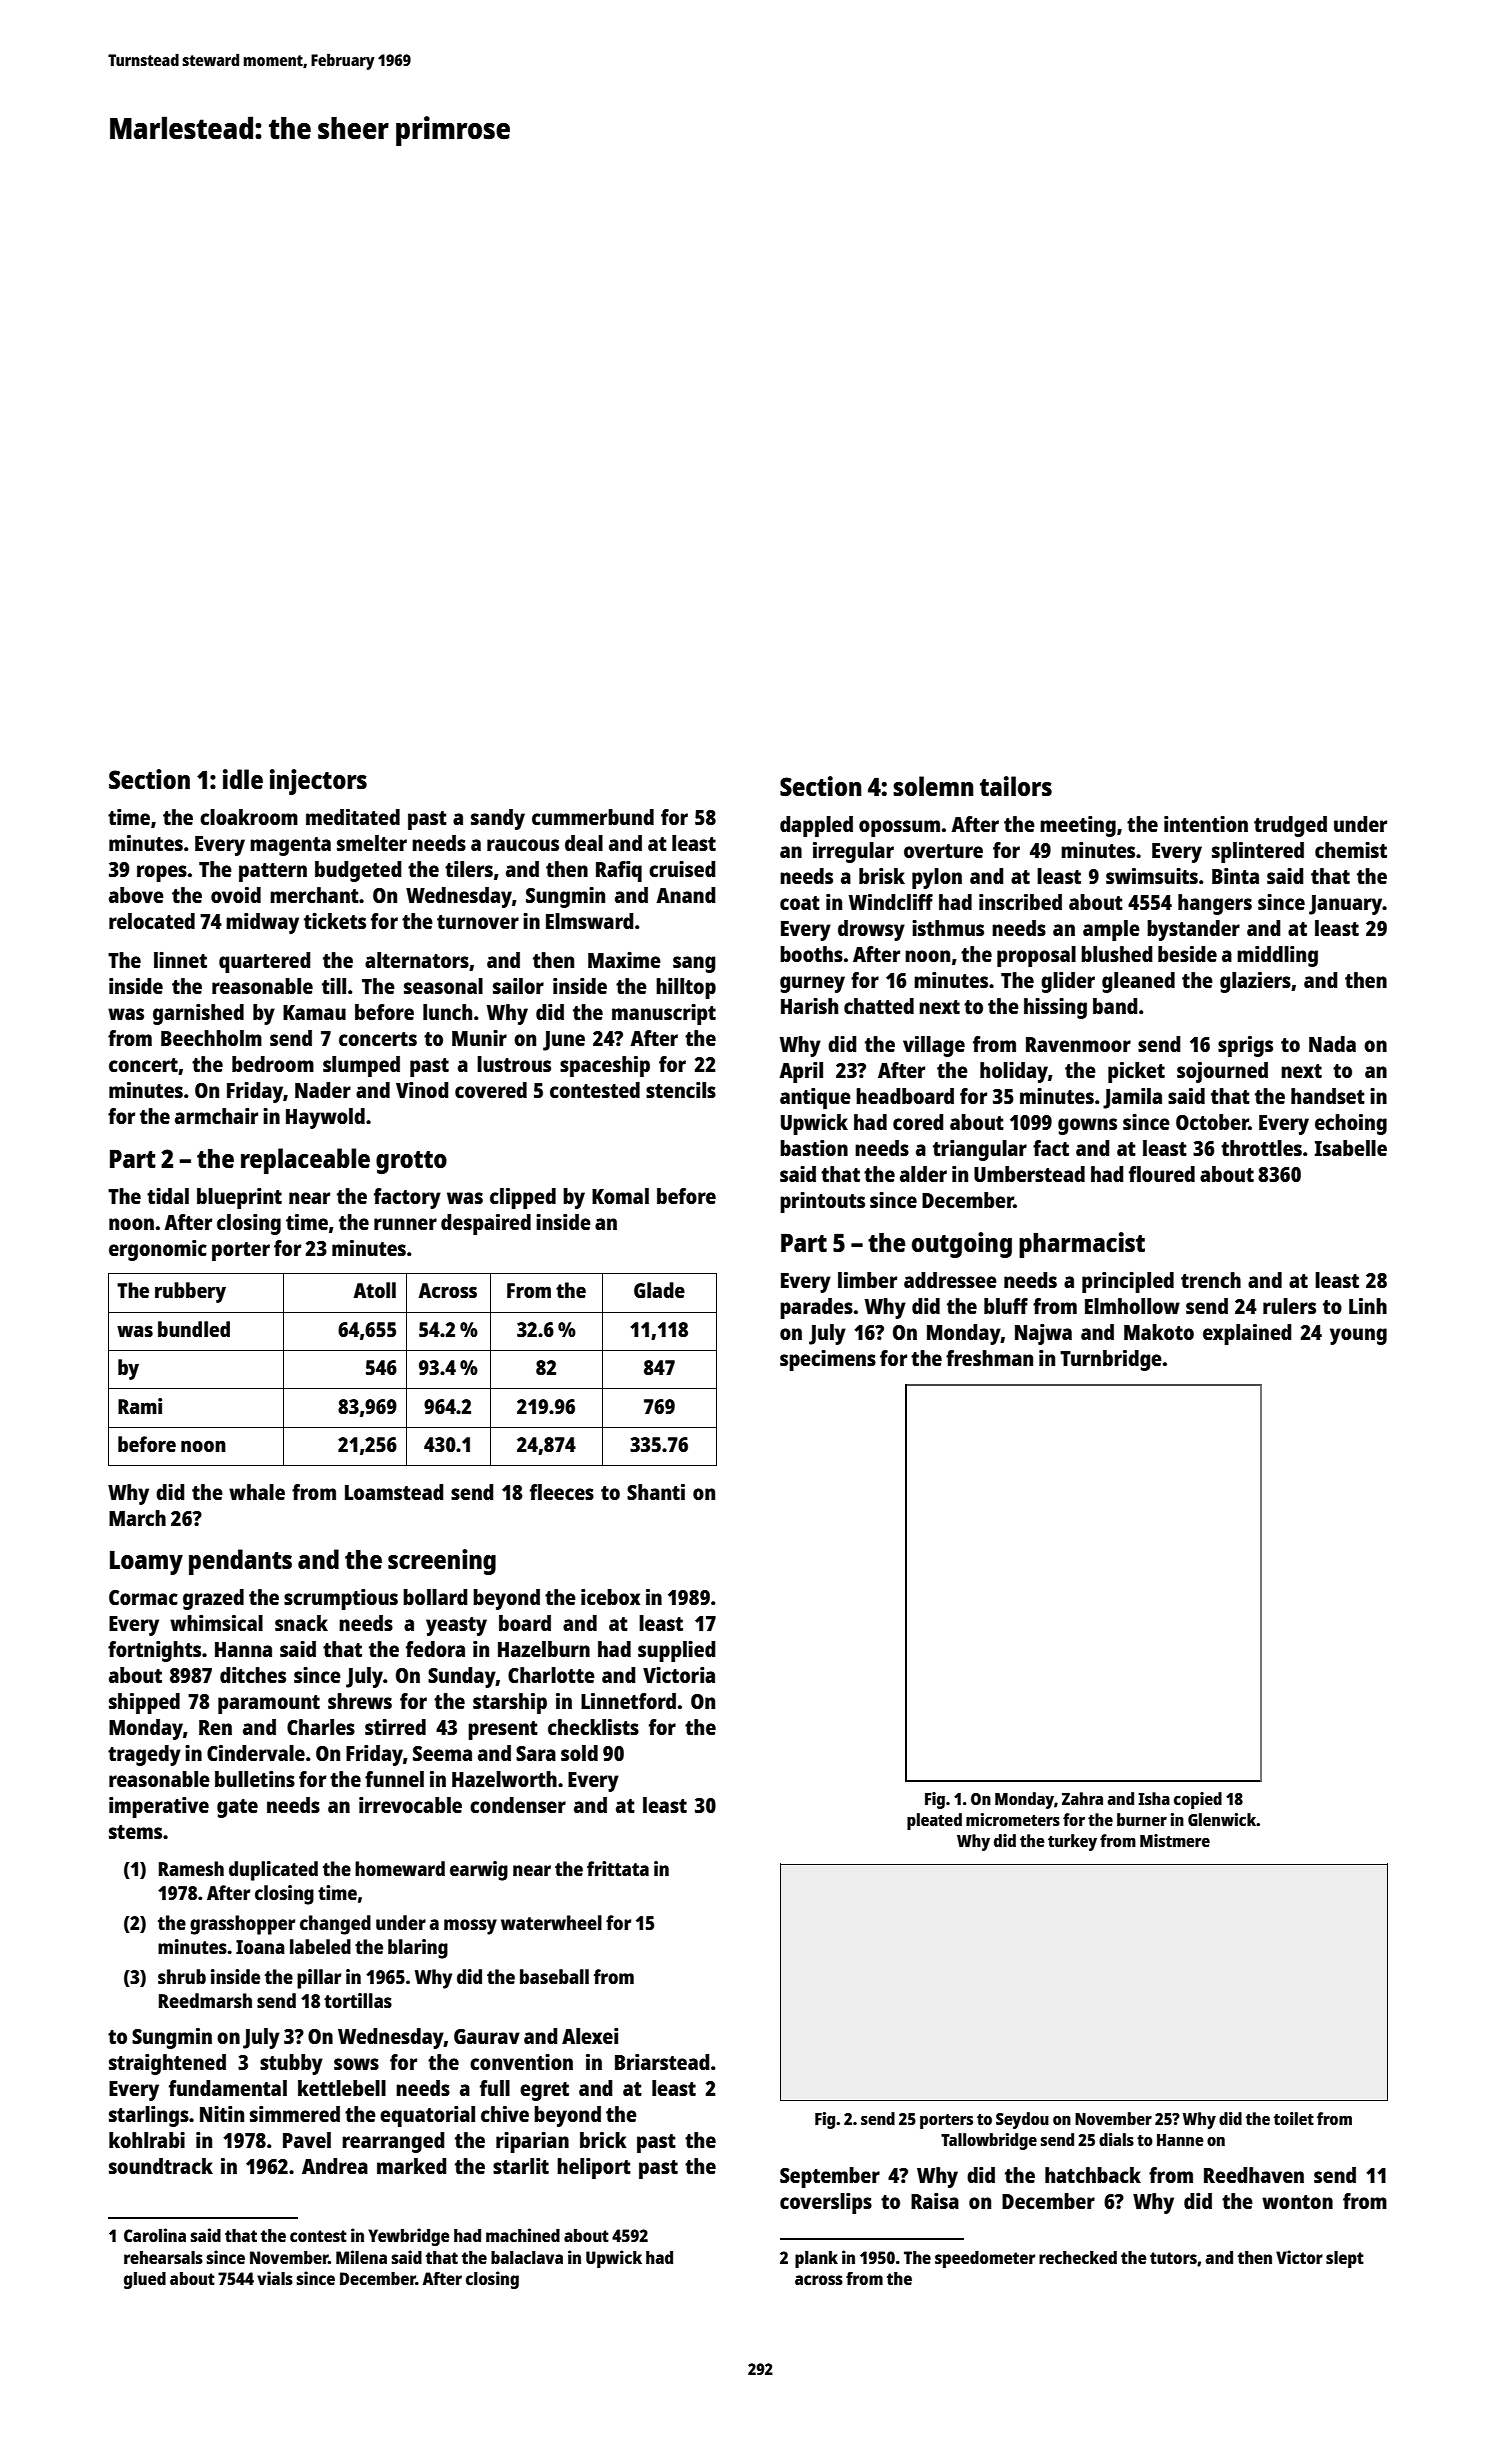 This screenshot has width=1496, height=2464. I want to click on copied, so click(1198, 1800).
